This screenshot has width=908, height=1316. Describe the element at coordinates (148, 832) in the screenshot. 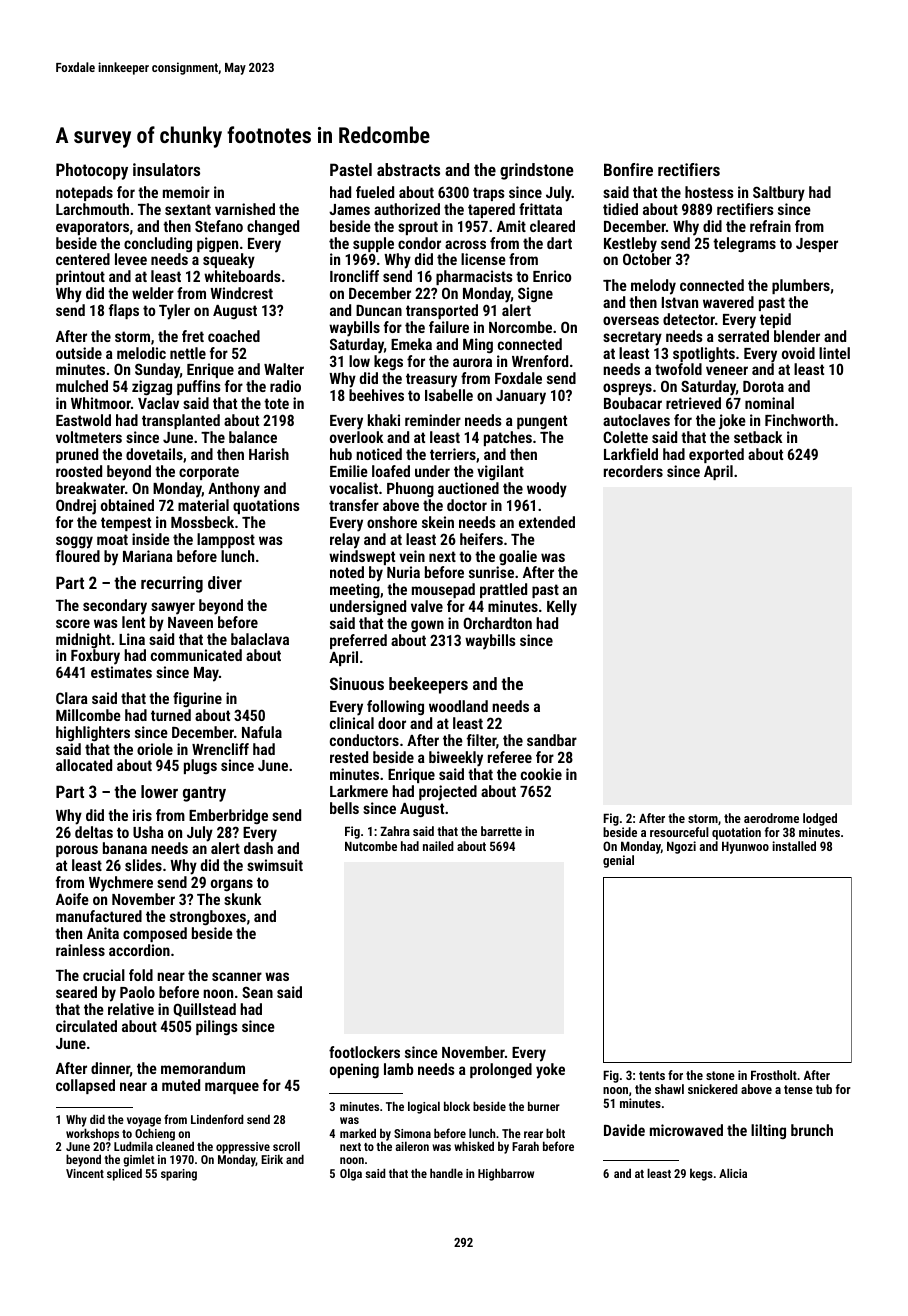

I see `Usha` at that location.
